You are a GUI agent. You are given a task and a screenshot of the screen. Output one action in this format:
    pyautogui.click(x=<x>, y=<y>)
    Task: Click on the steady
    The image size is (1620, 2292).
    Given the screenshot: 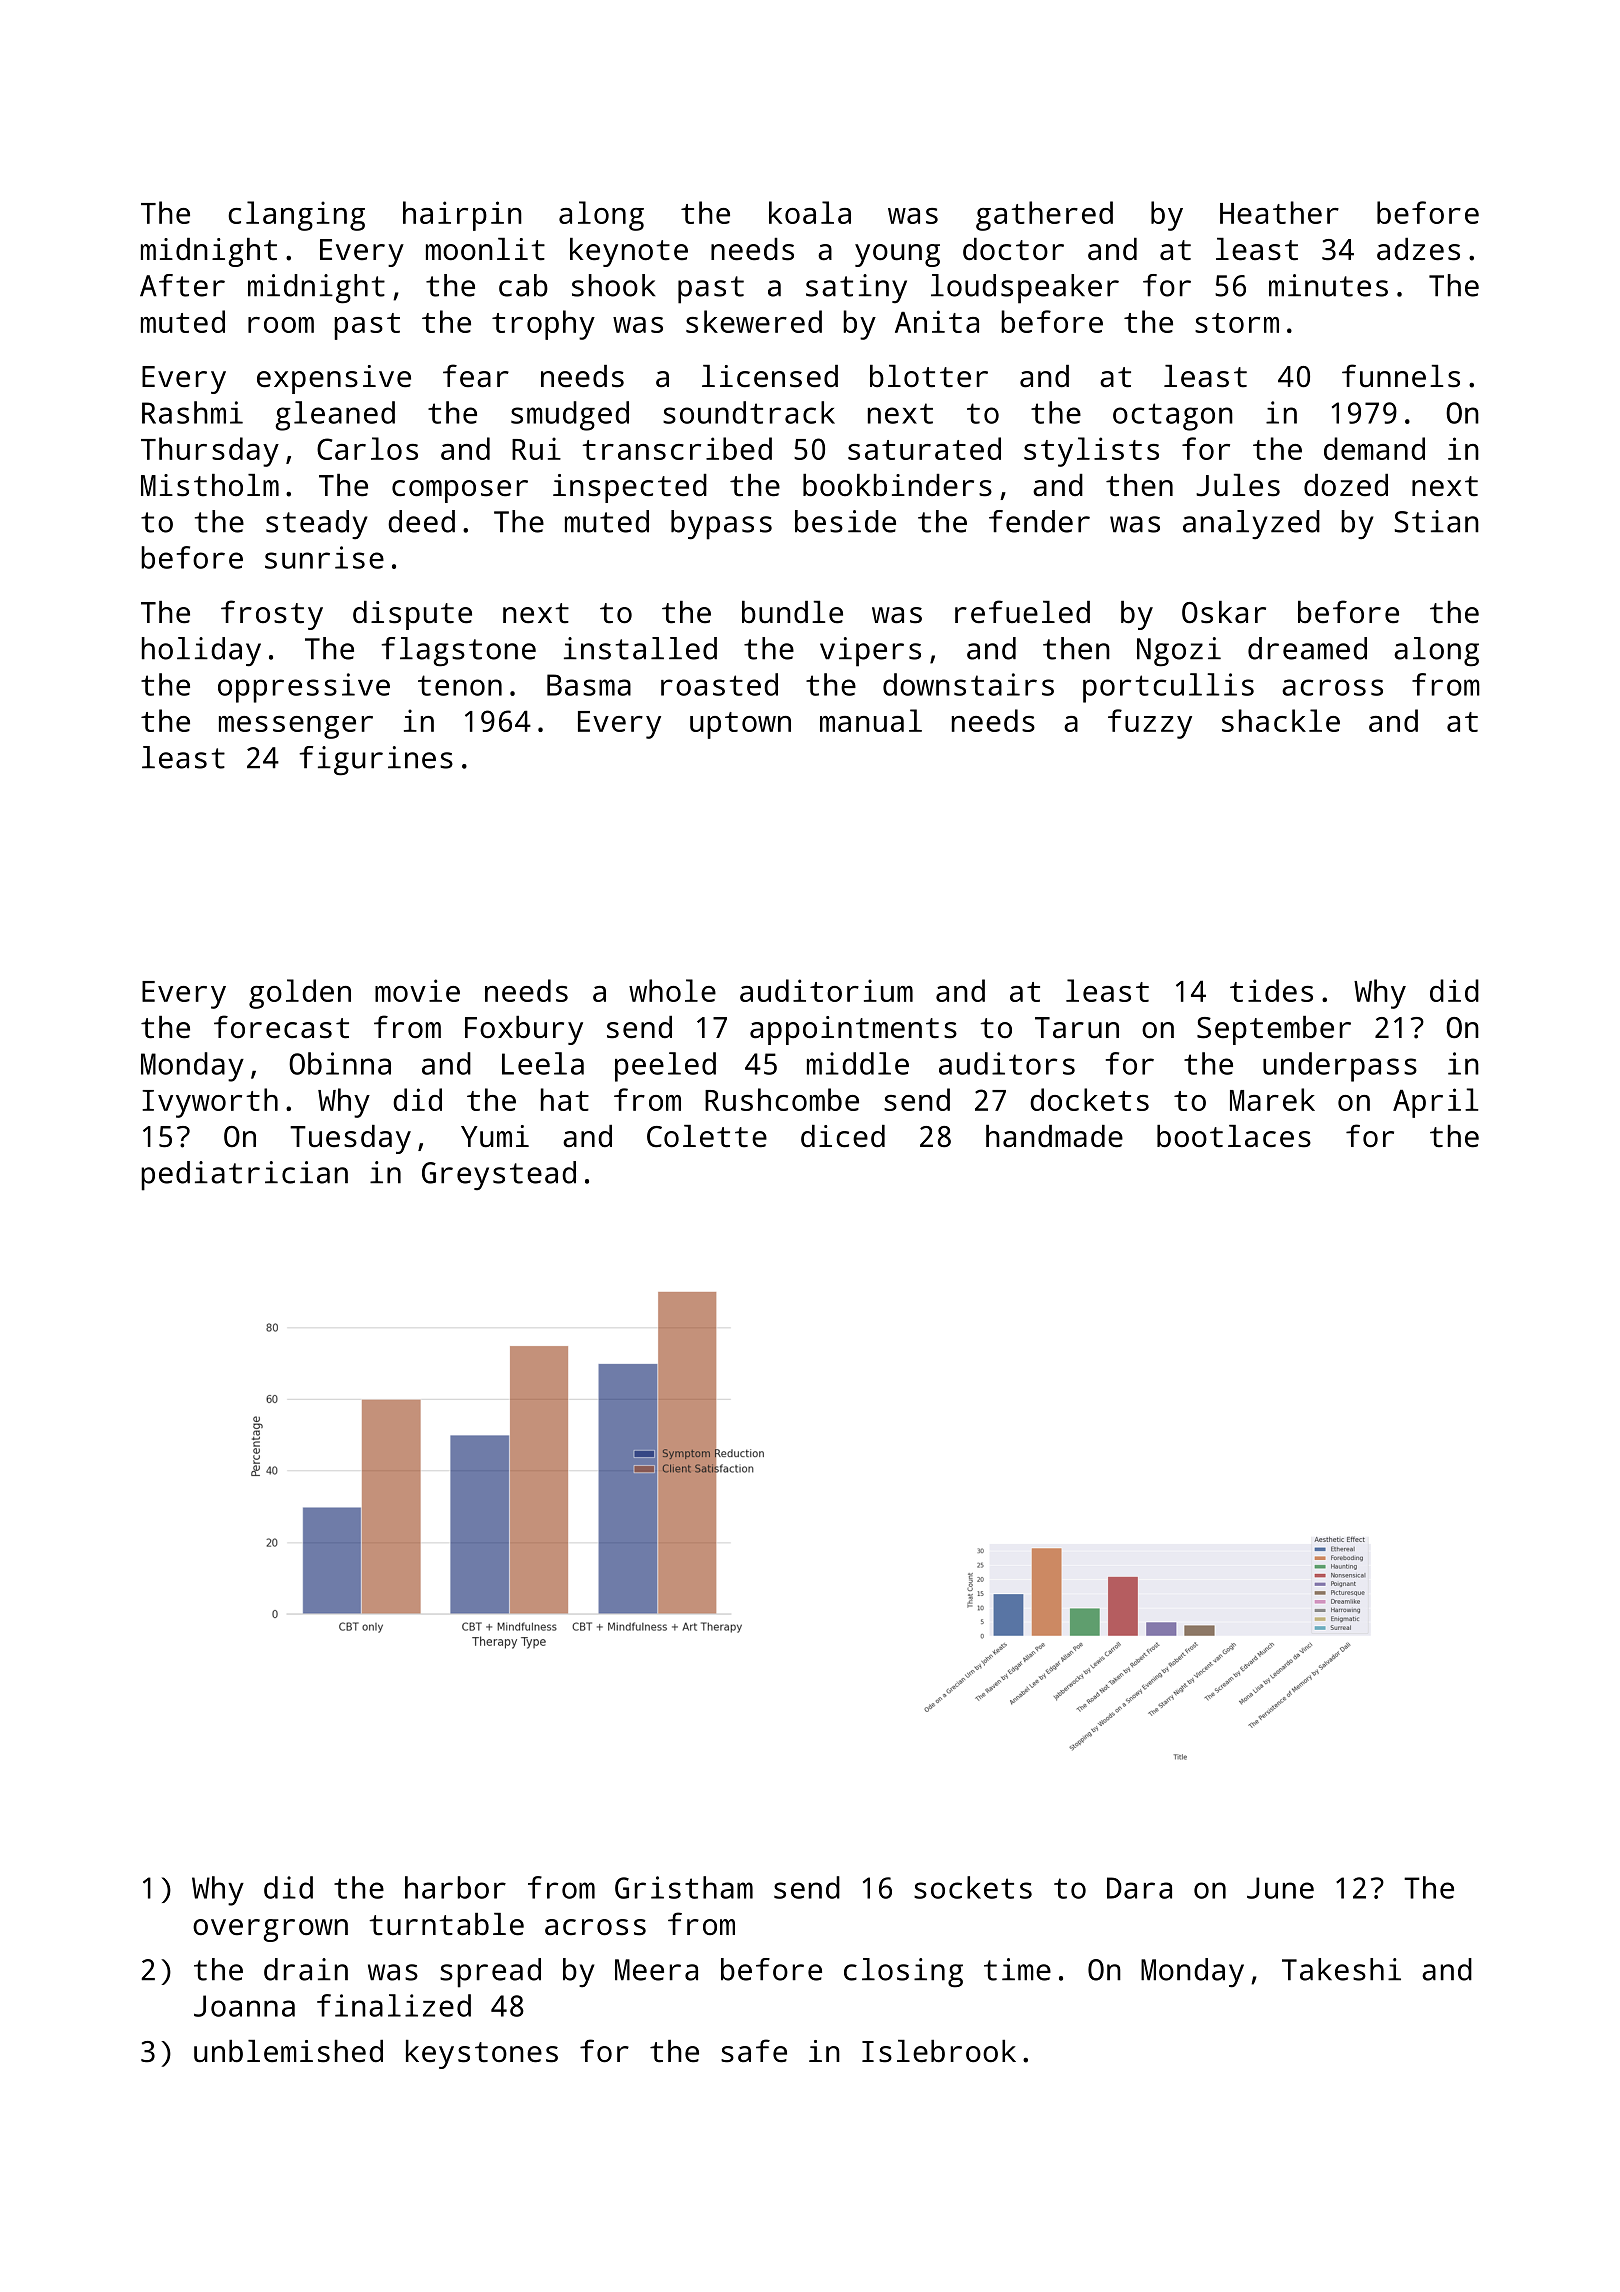 What is the action you would take?
    pyautogui.click(x=316, y=525)
